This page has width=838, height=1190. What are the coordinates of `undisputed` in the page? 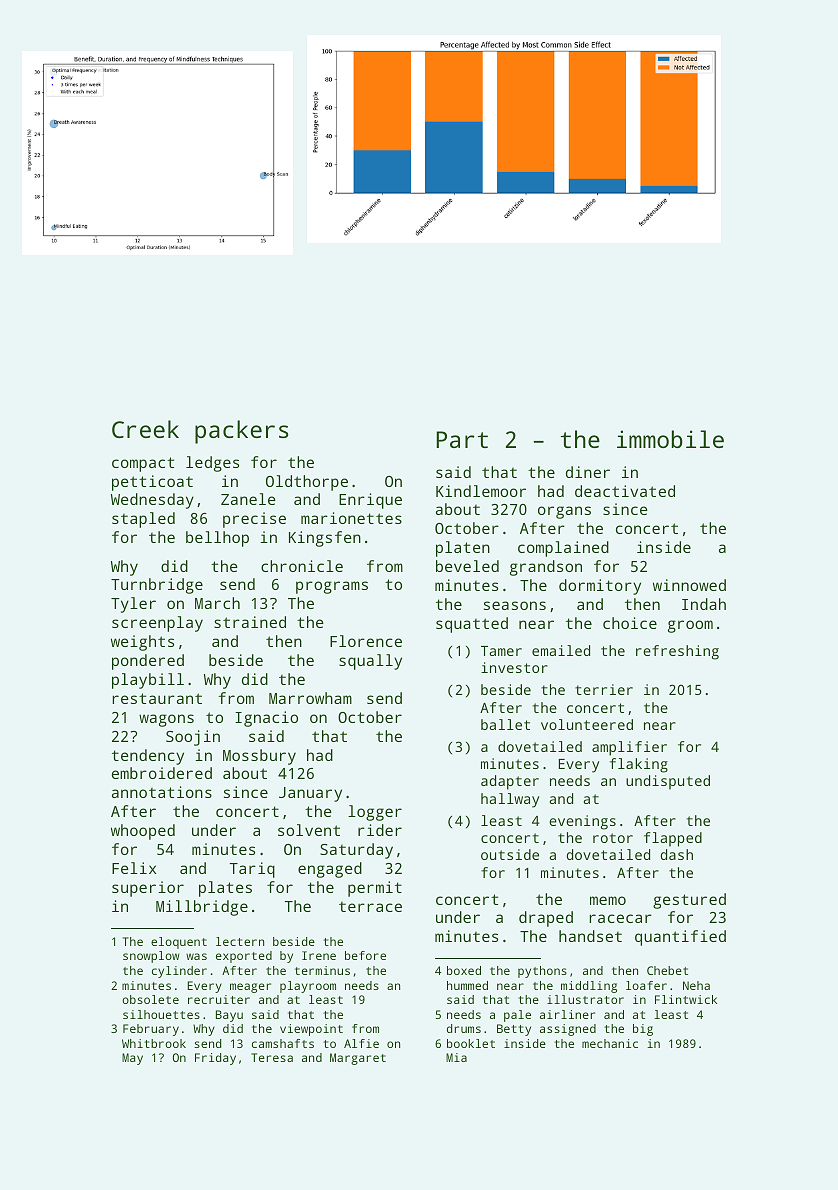 It's located at (668, 782).
